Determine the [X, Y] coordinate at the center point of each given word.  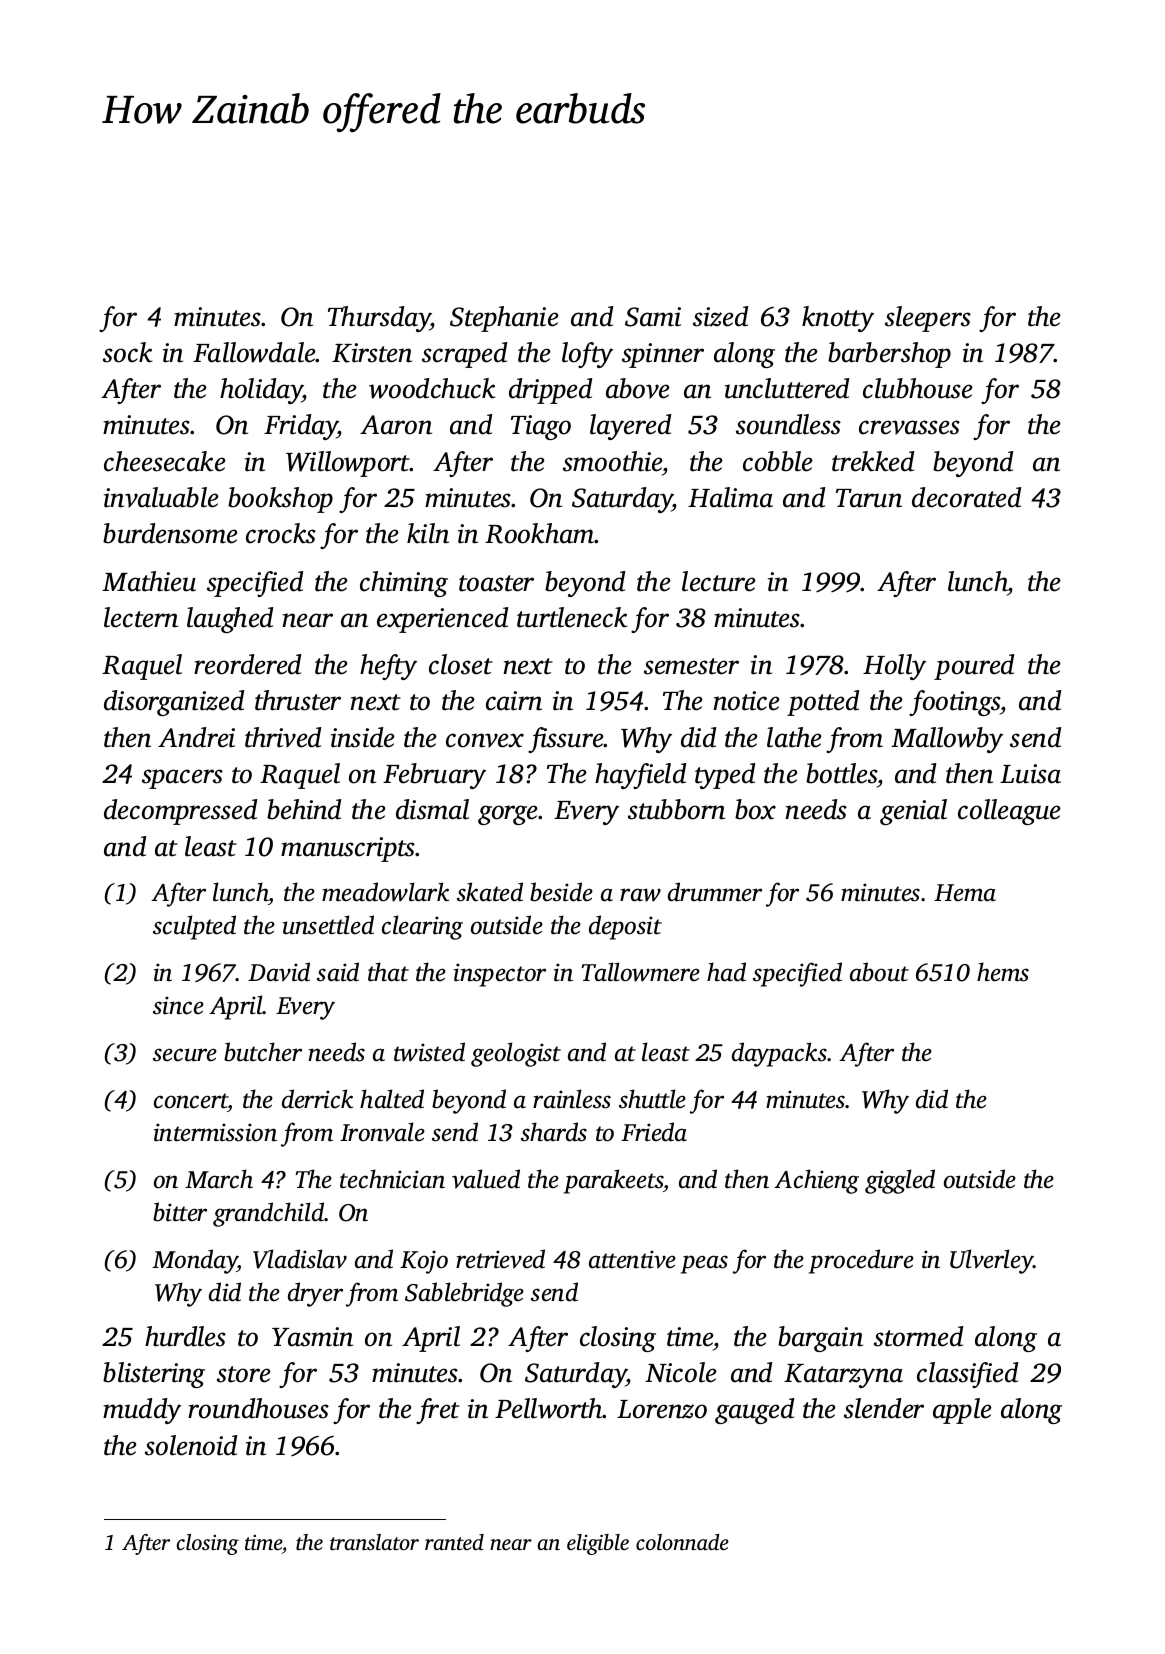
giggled [900, 1181]
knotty [838, 319]
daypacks [779, 1054]
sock [127, 352]
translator [374, 1542]
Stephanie [504, 319]
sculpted [194, 927]
